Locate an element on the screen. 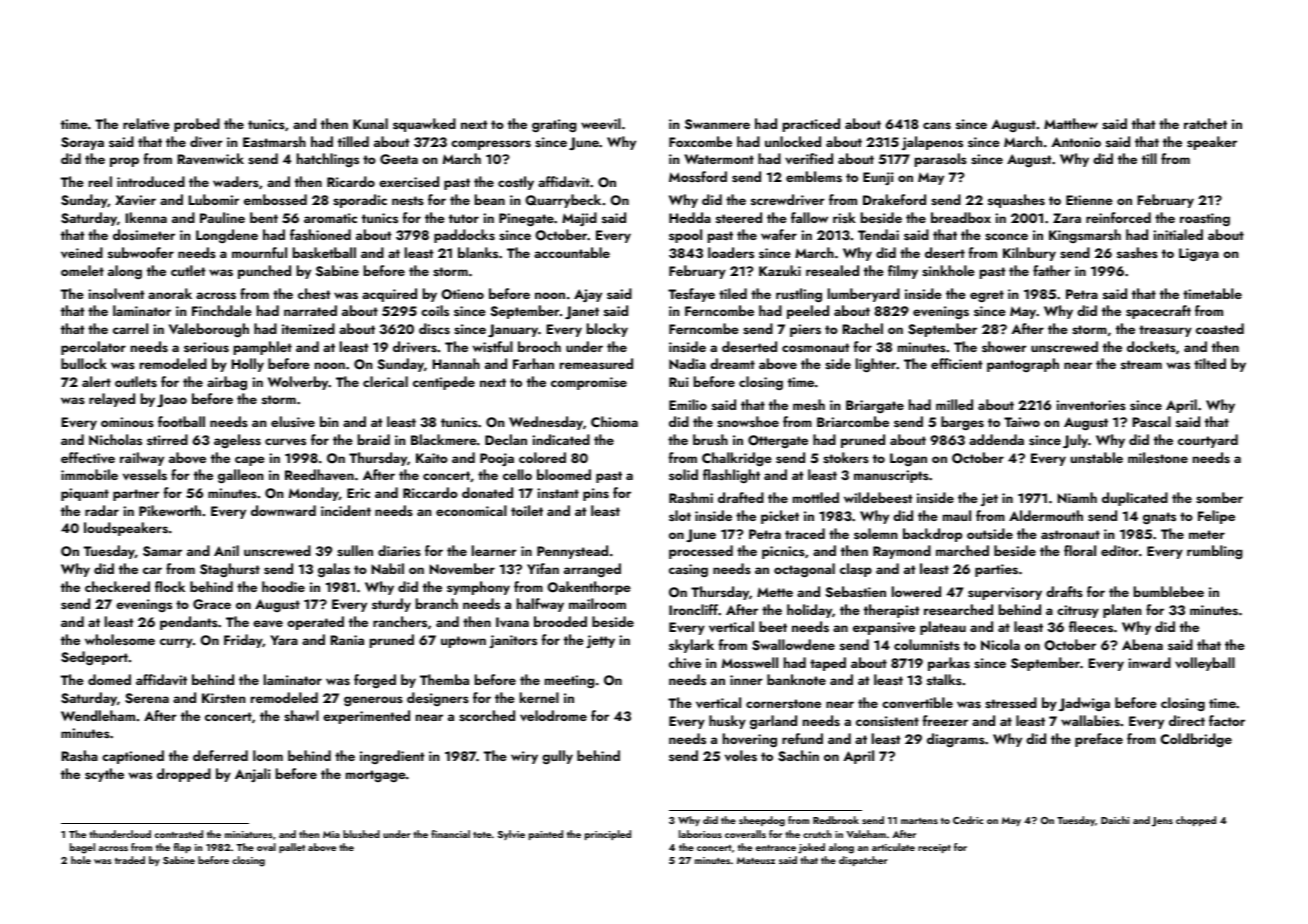 The image size is (1308, 924). Mossford is located at coordinates (698, 176).
